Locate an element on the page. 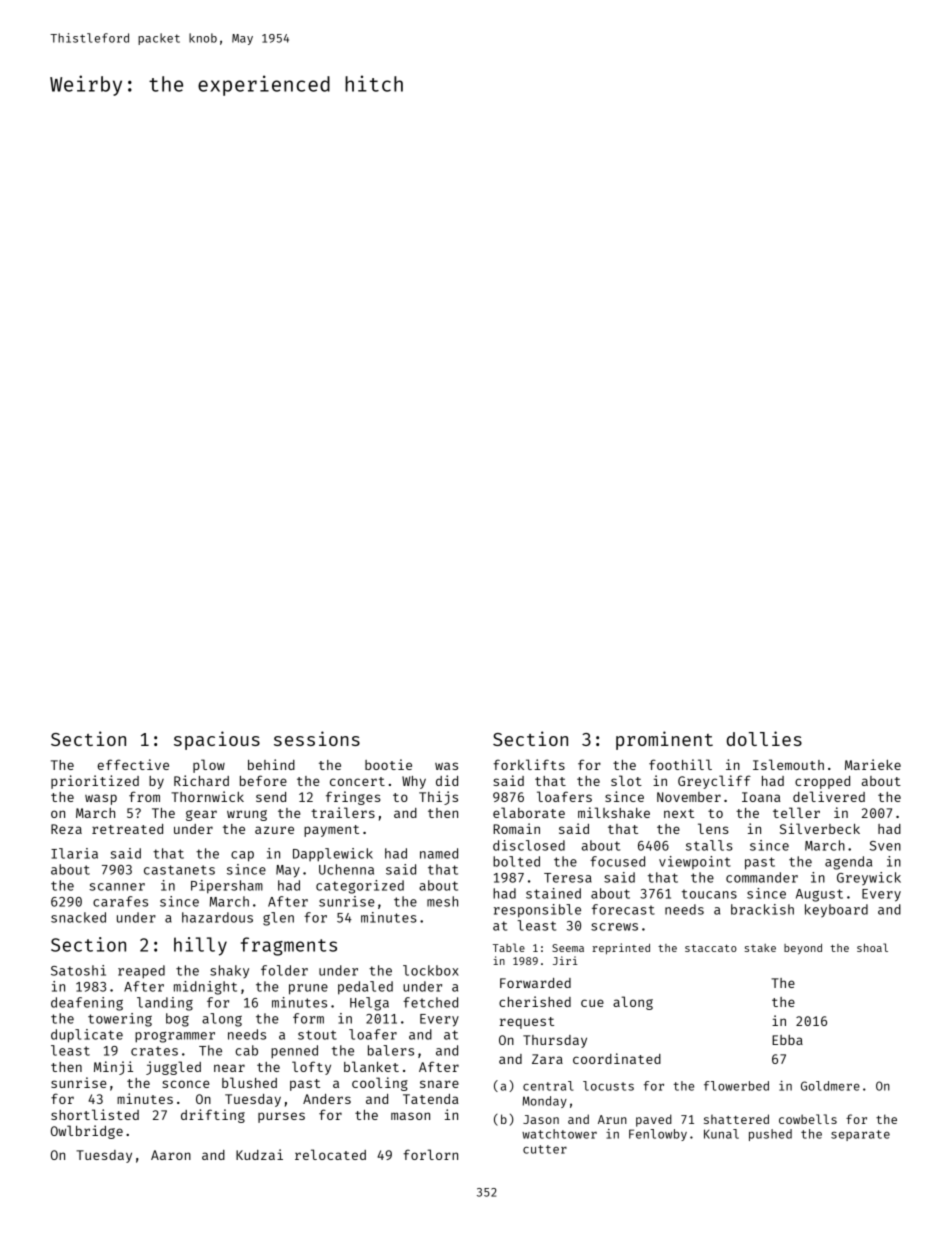  Ilaria is located at coordinates (74, 853).
